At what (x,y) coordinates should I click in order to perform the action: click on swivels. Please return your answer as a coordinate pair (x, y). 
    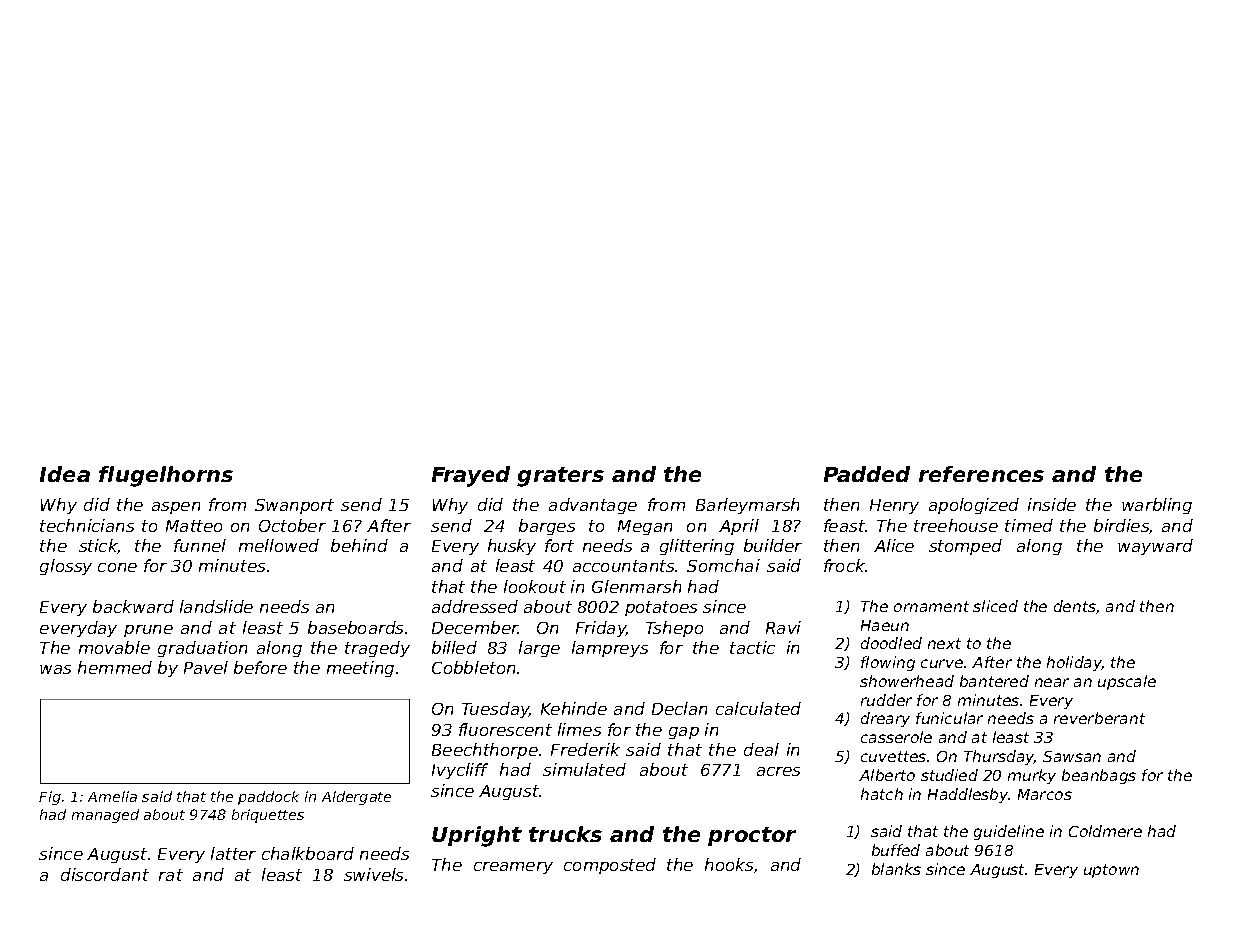
    Looking at the image, I should click on (373, 874).
